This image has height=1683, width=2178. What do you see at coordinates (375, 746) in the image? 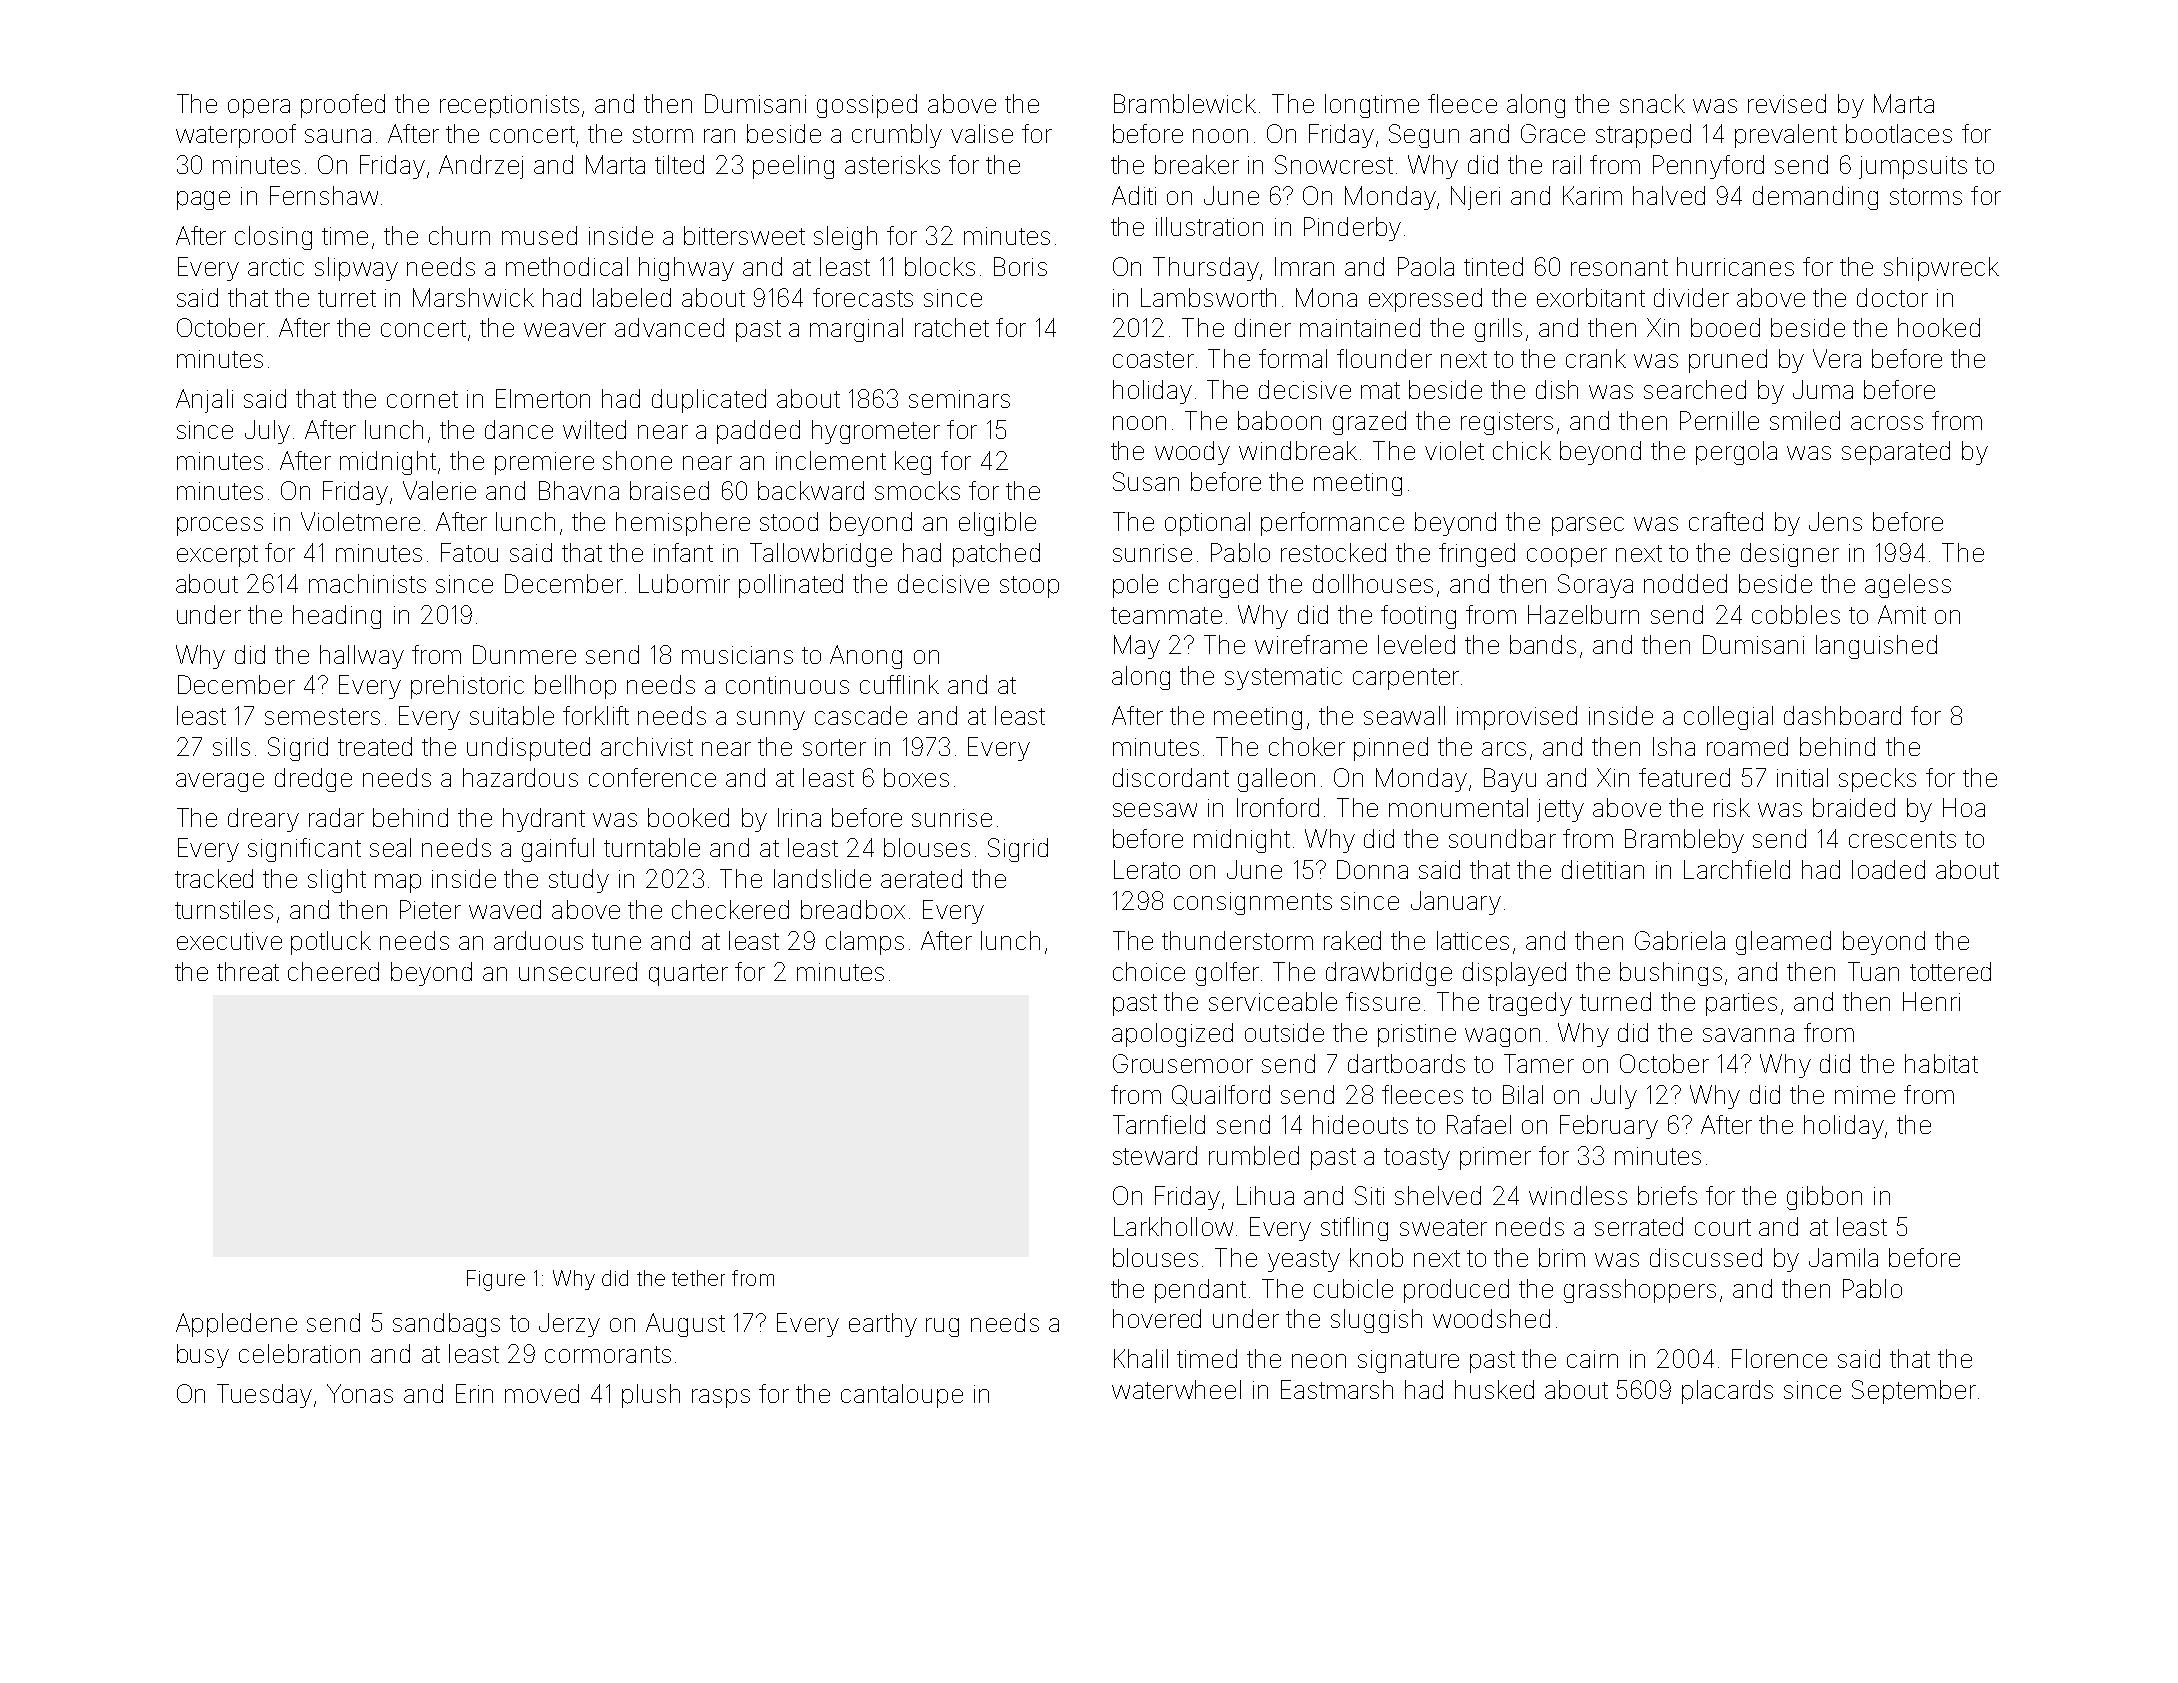
I see `treated` at bounding box center [375, 746].
